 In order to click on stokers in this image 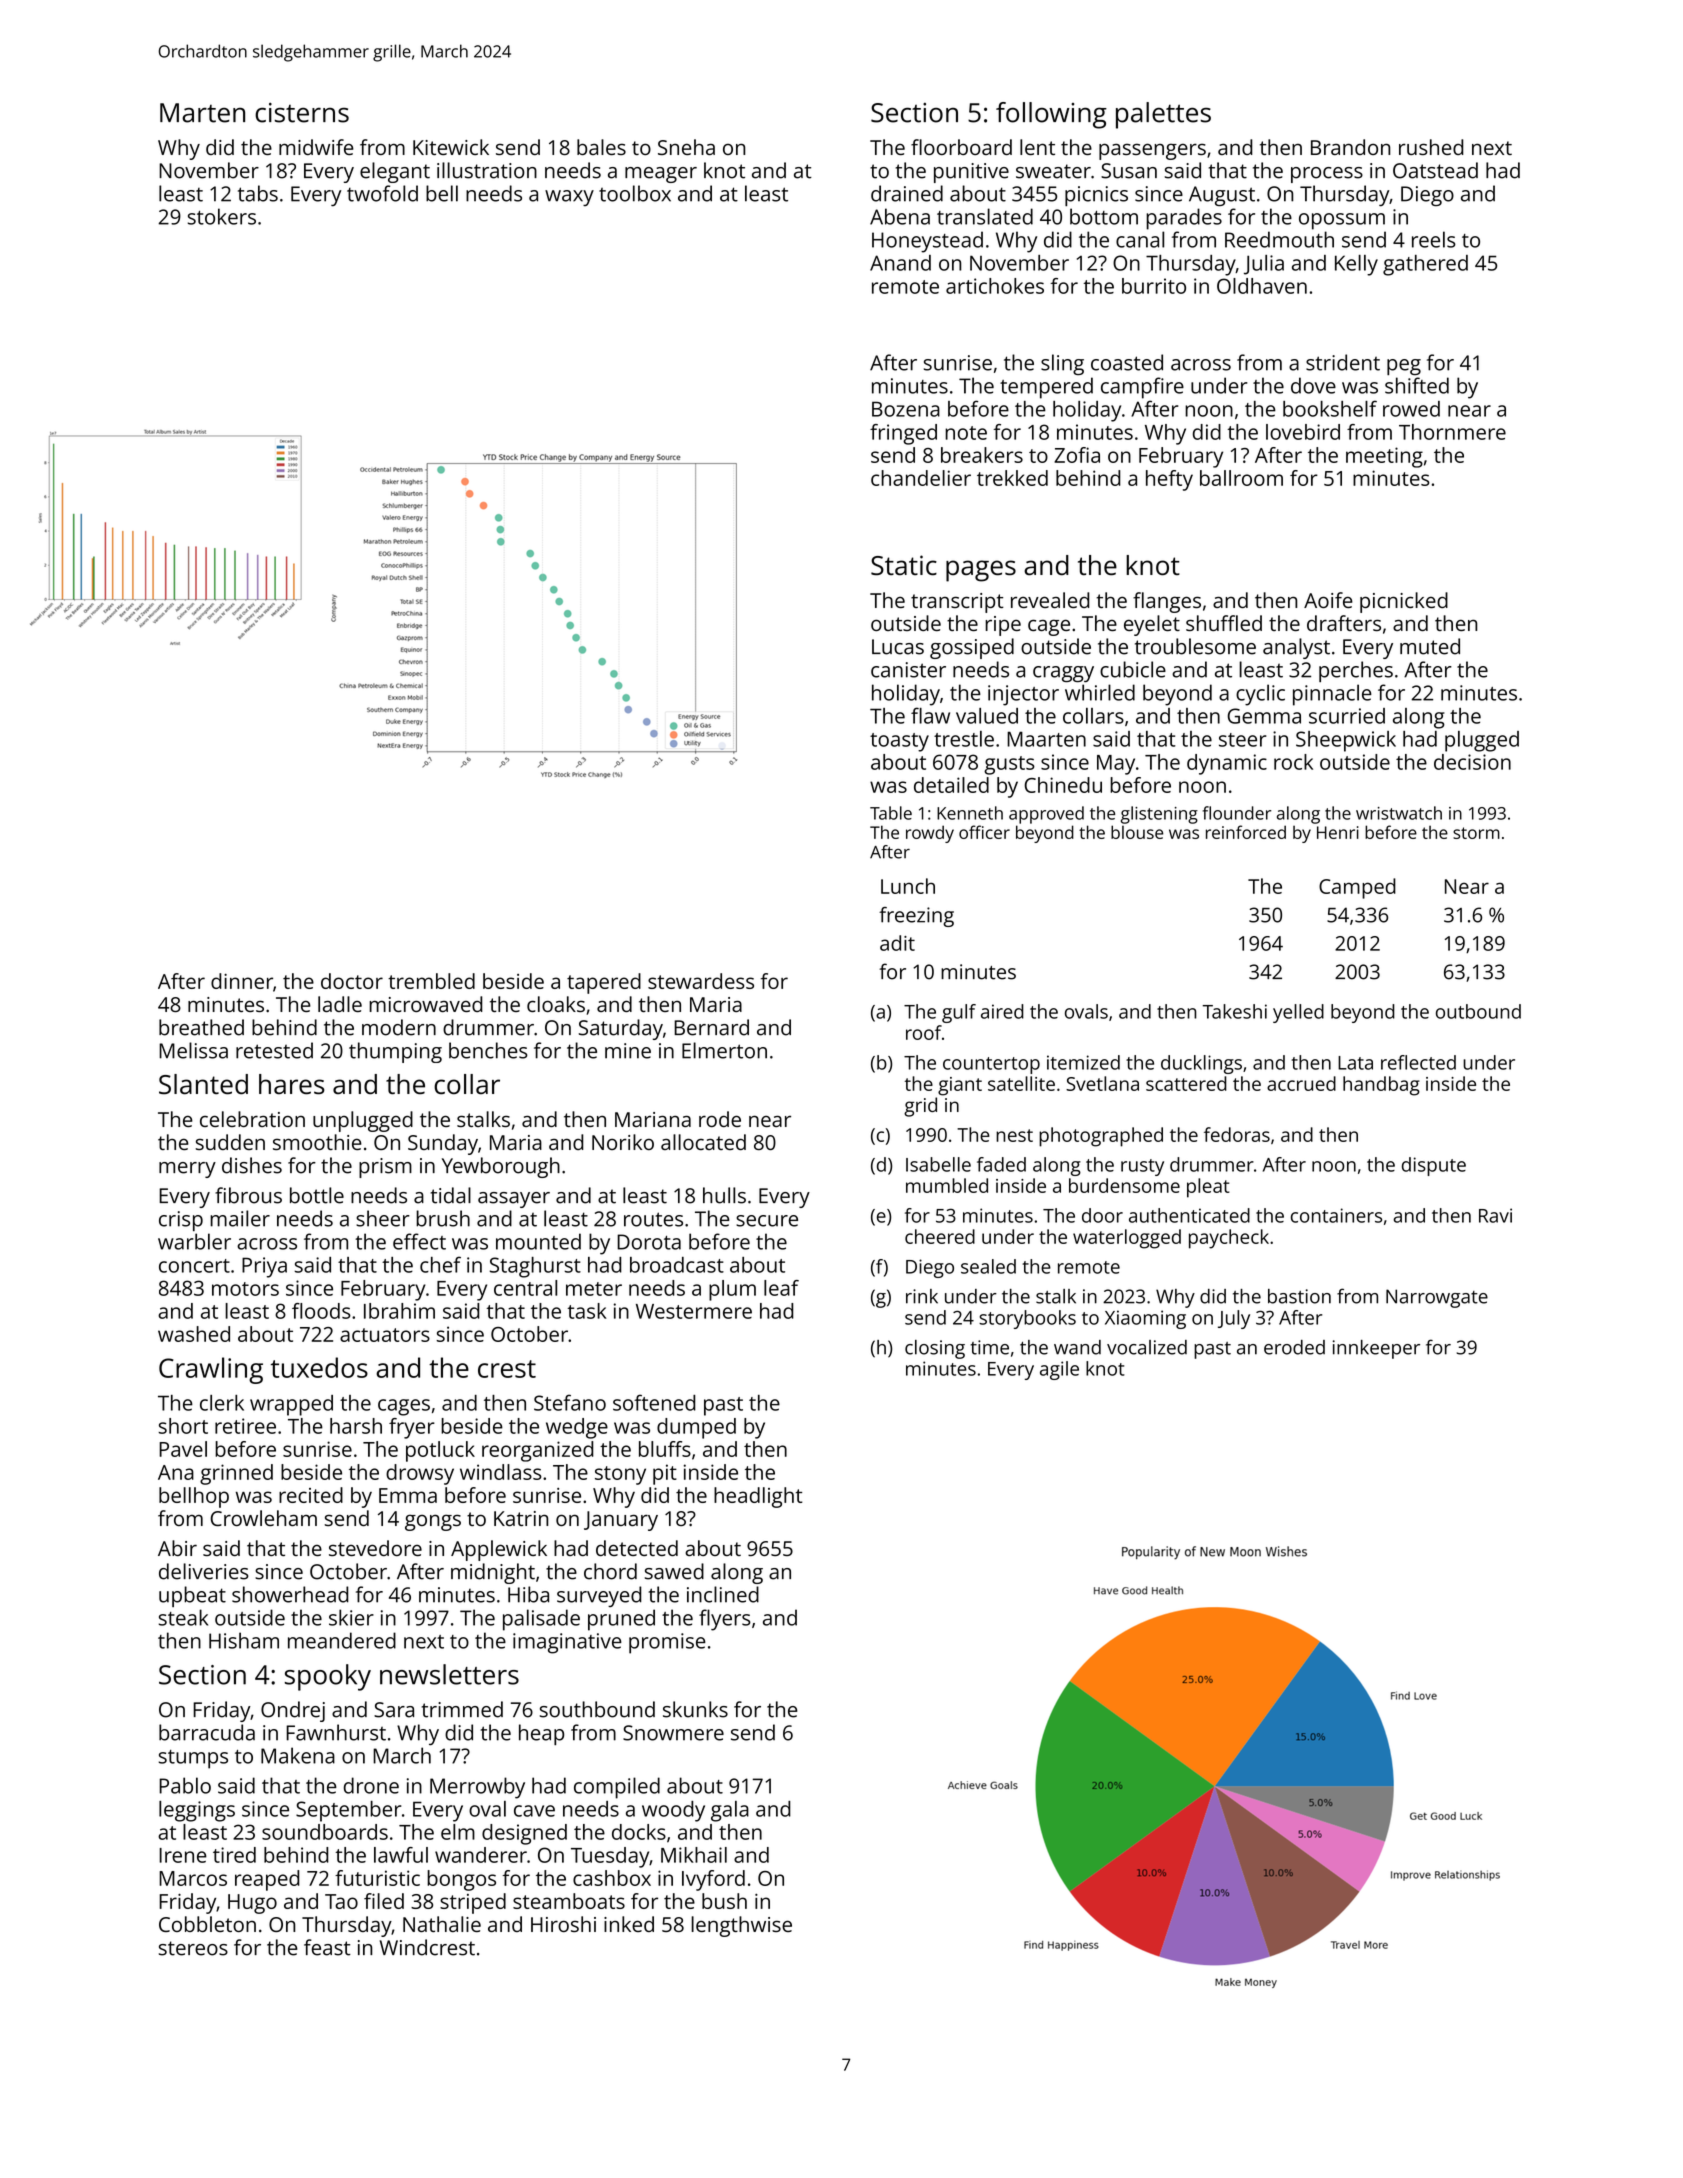, I will do `click(222, 216)`.
